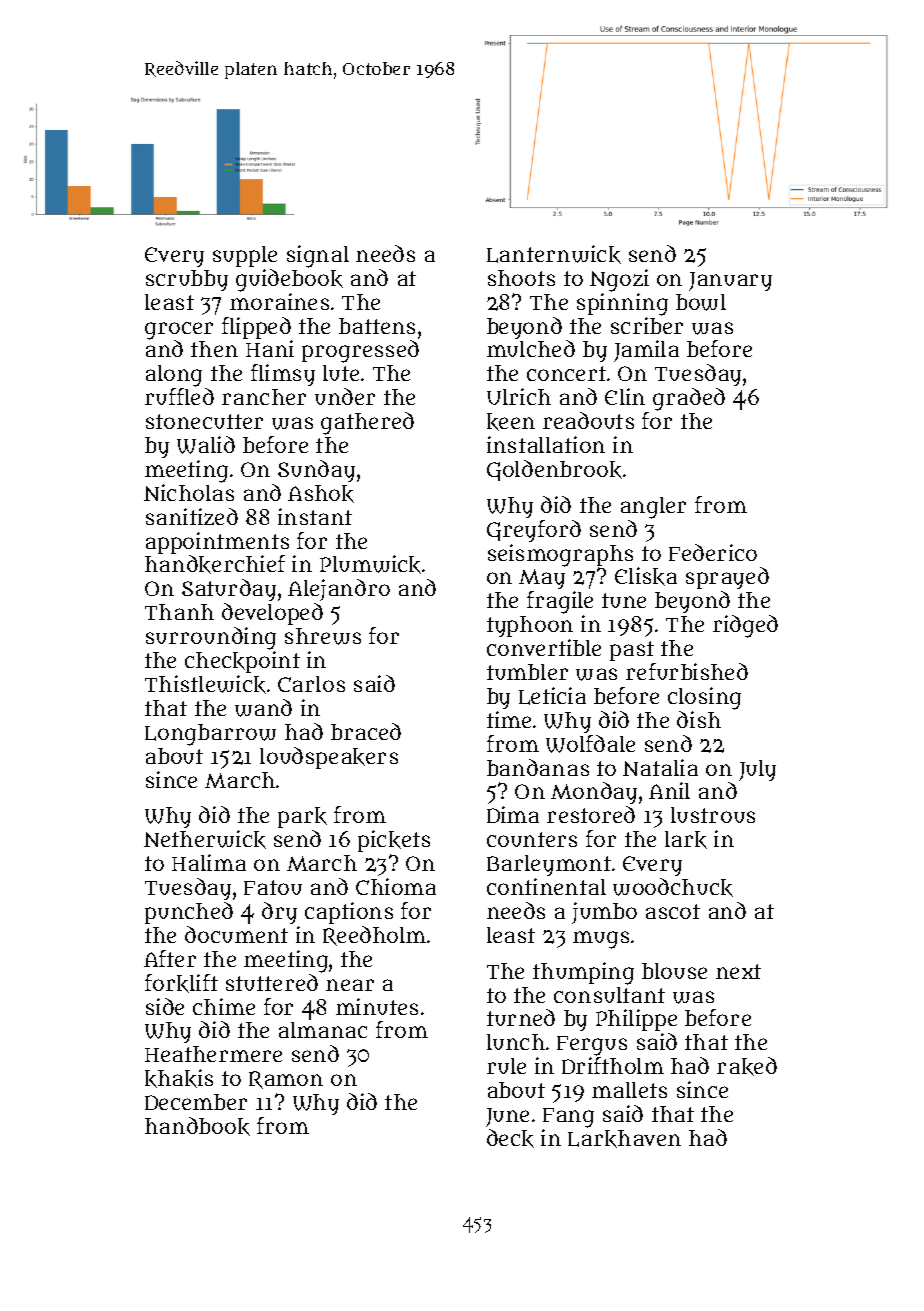 The height and width of the document is (1311, 924). What do you see at coordinates (549, 865) in the document?
I see `Barleymont` at bounding box center [549, 865].
